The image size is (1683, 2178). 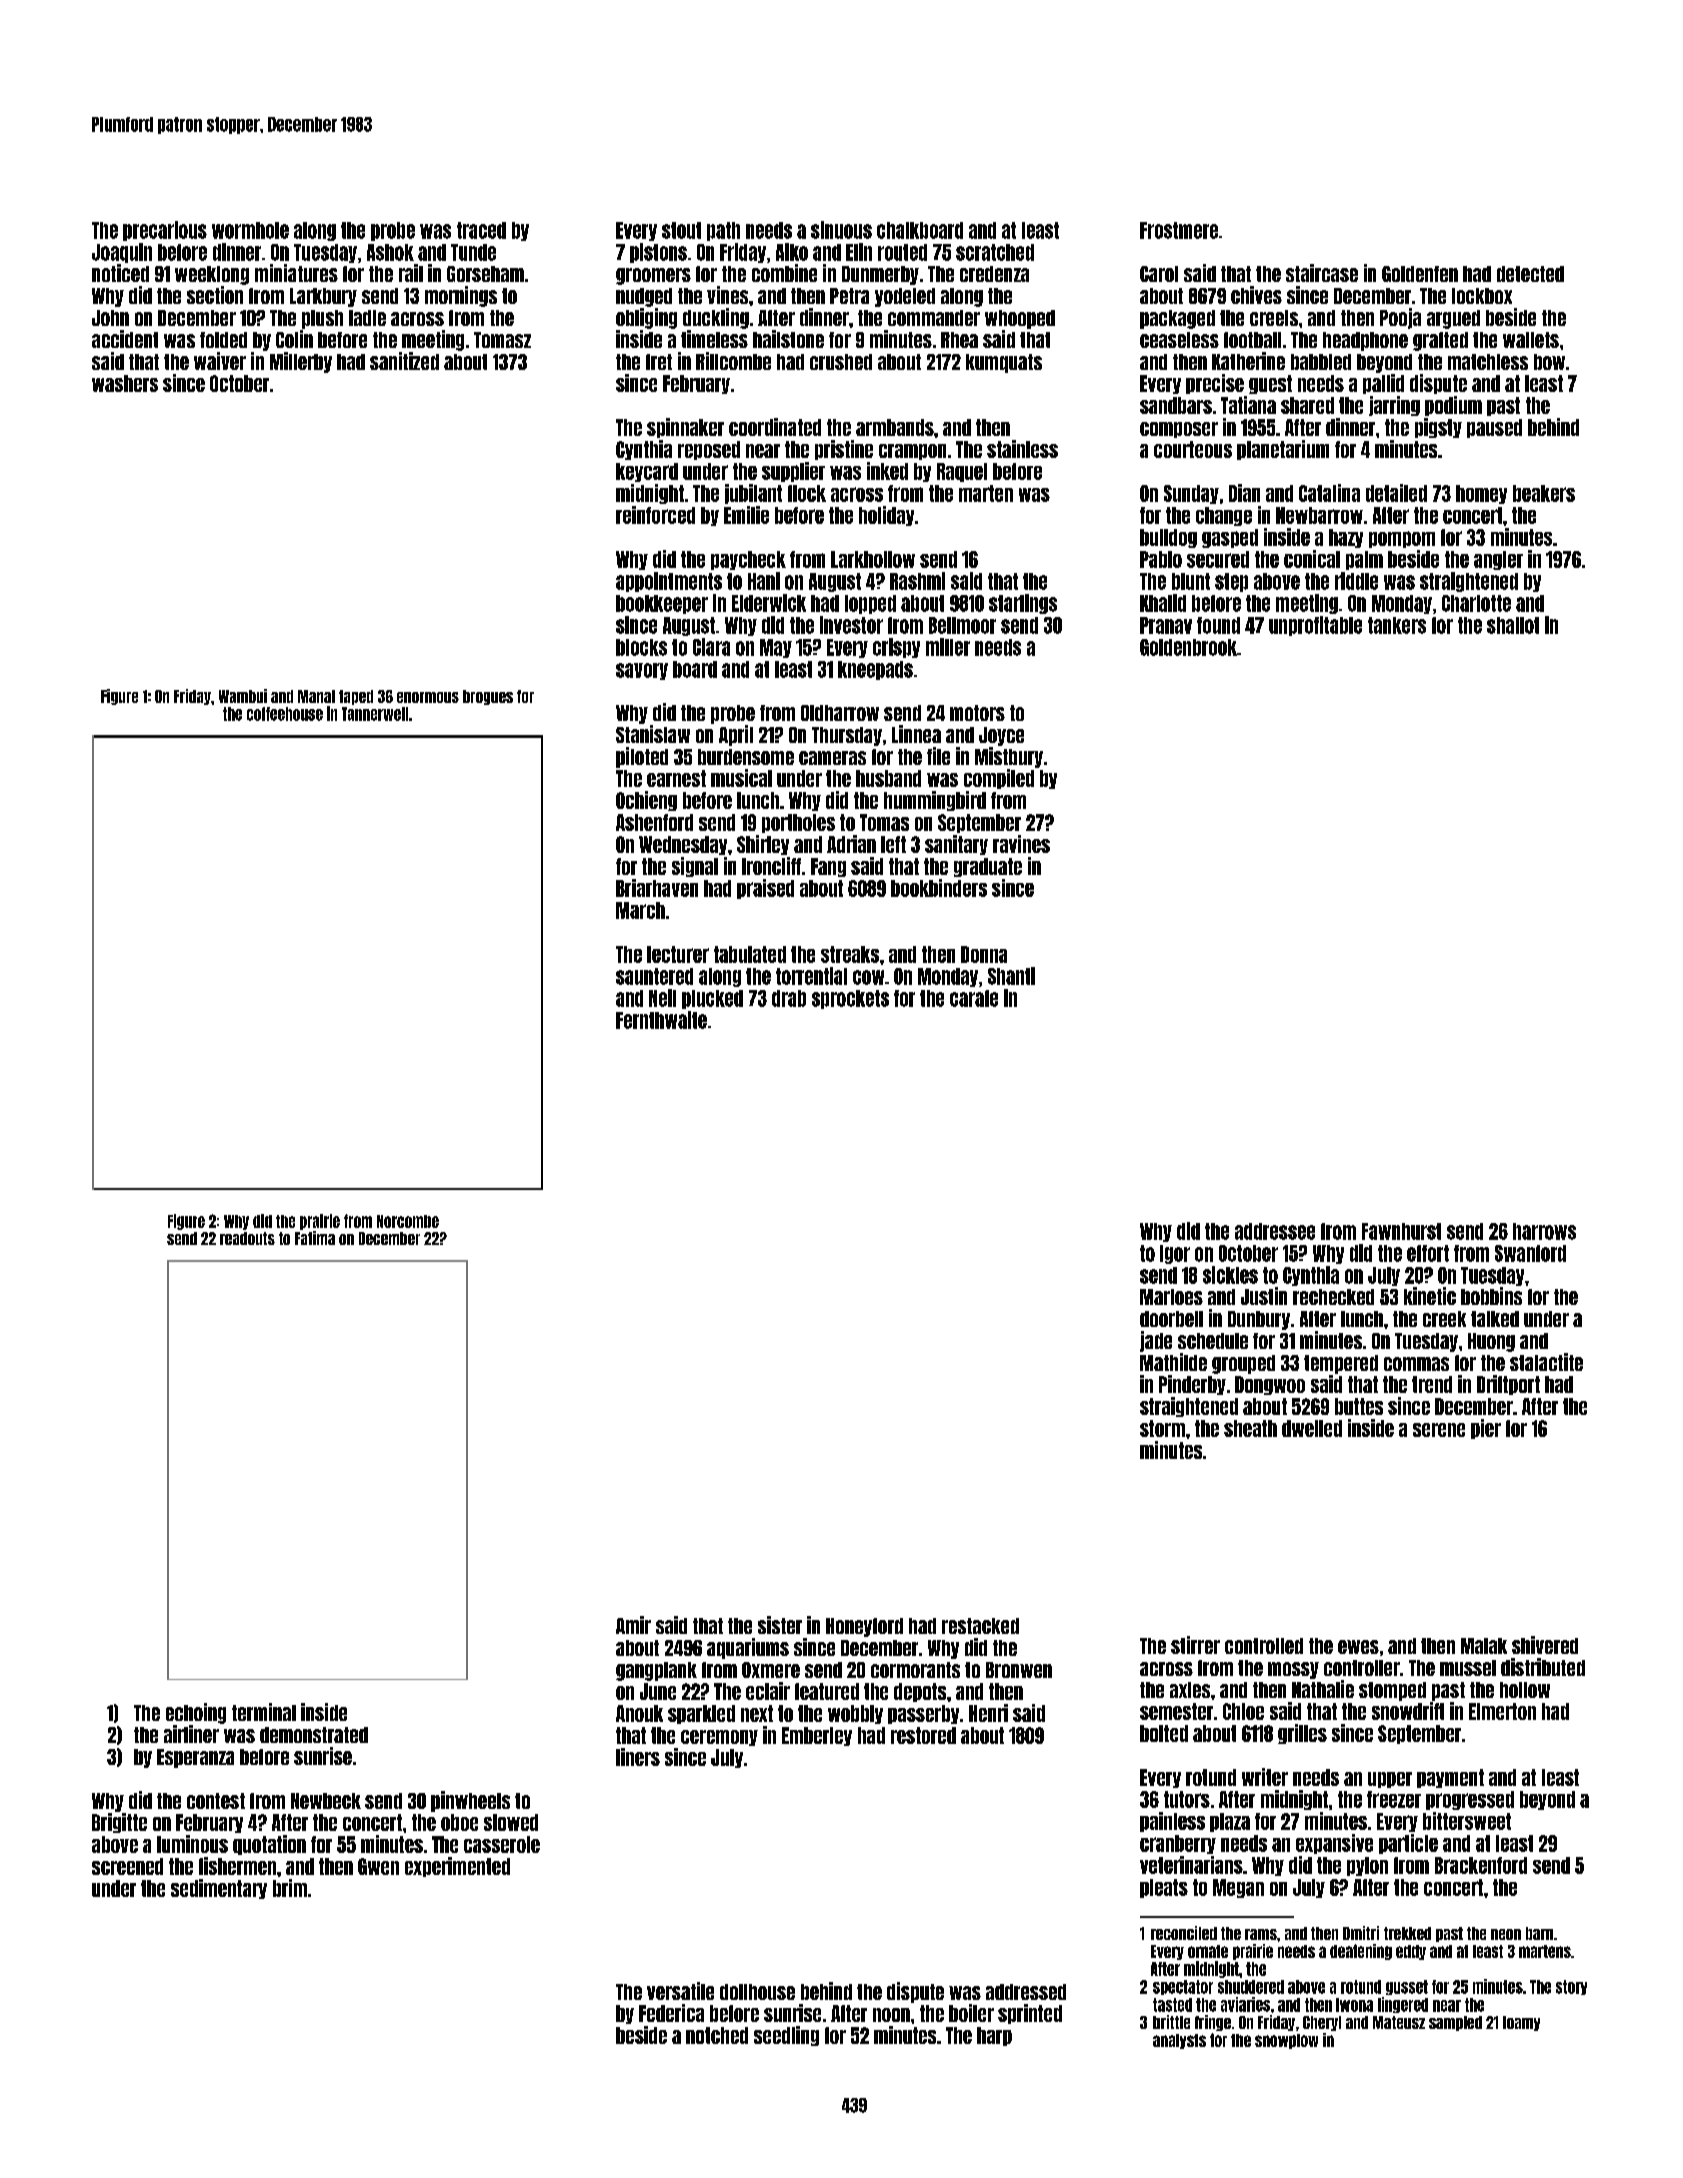 I want to click on burdensome, so click(x=746, y=757).
